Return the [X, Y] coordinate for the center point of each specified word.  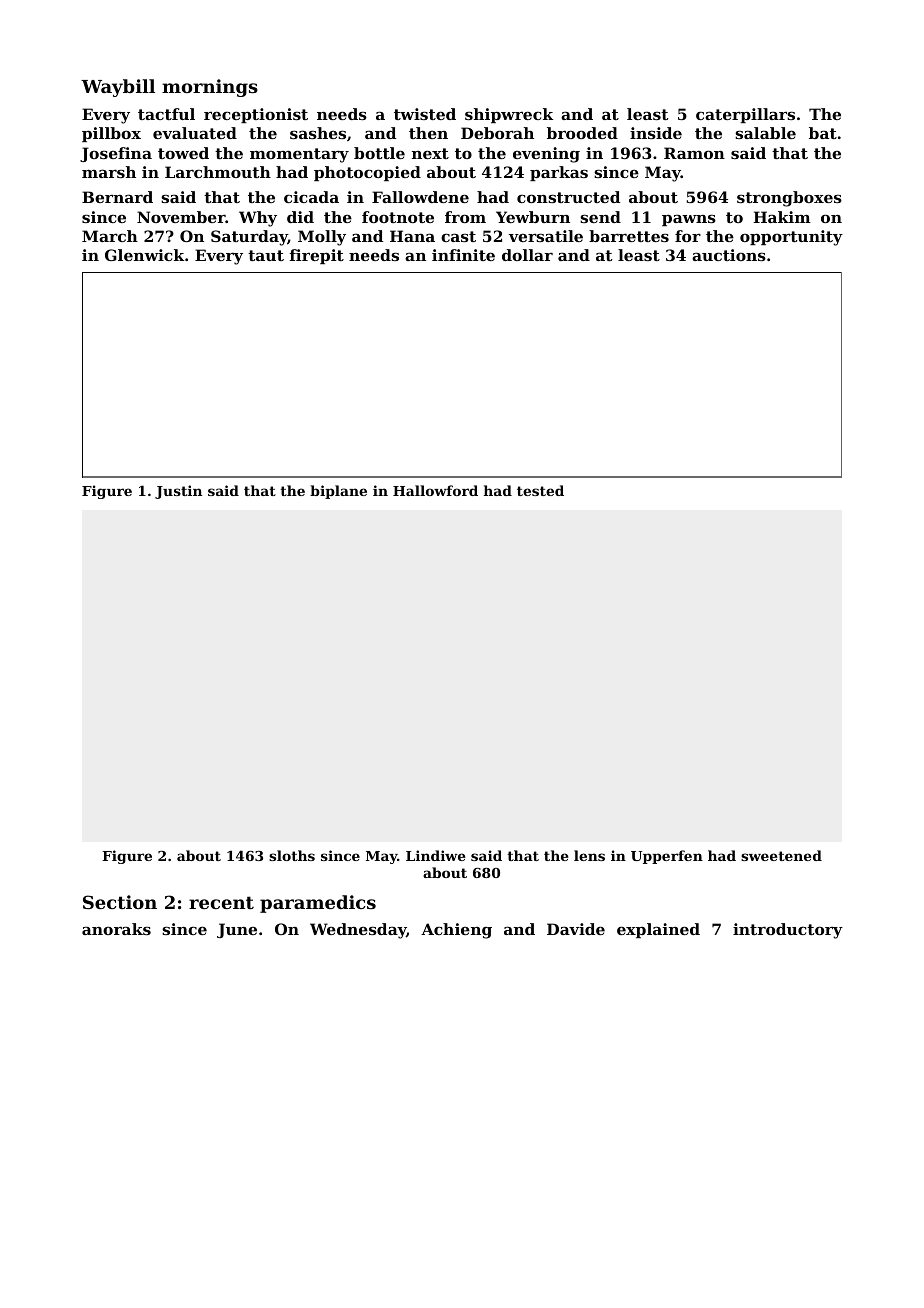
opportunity [791, 238]
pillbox [111, 134]
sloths [292, 855]
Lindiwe [436, 855]
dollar [527, 255]
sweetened [781, 855]
